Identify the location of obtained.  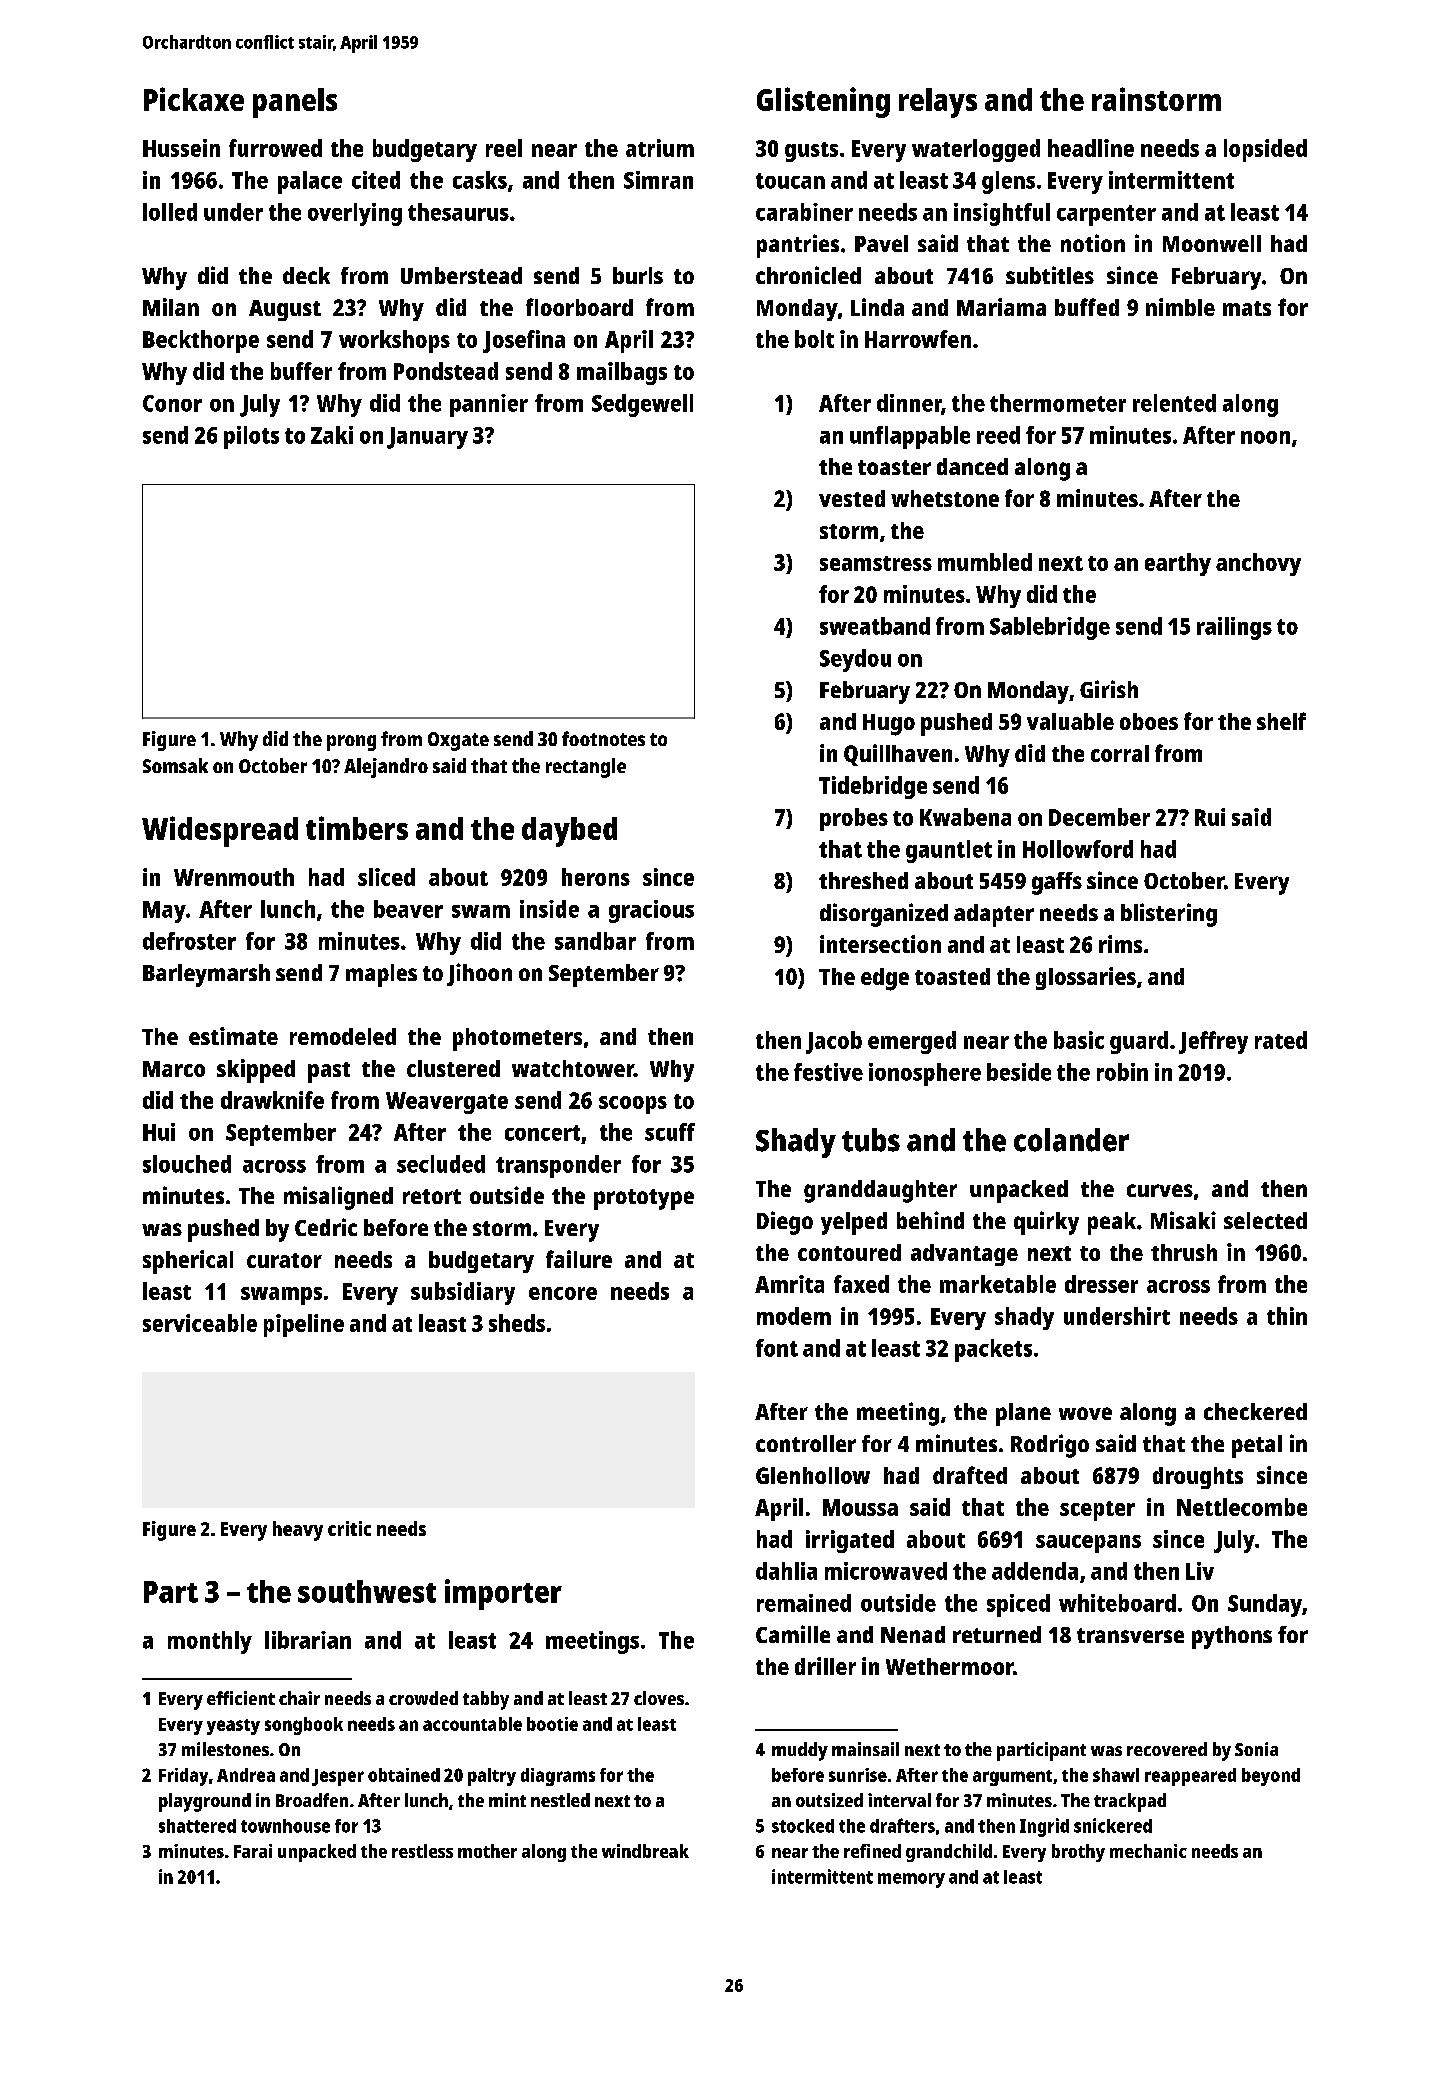
(404, 1775).
